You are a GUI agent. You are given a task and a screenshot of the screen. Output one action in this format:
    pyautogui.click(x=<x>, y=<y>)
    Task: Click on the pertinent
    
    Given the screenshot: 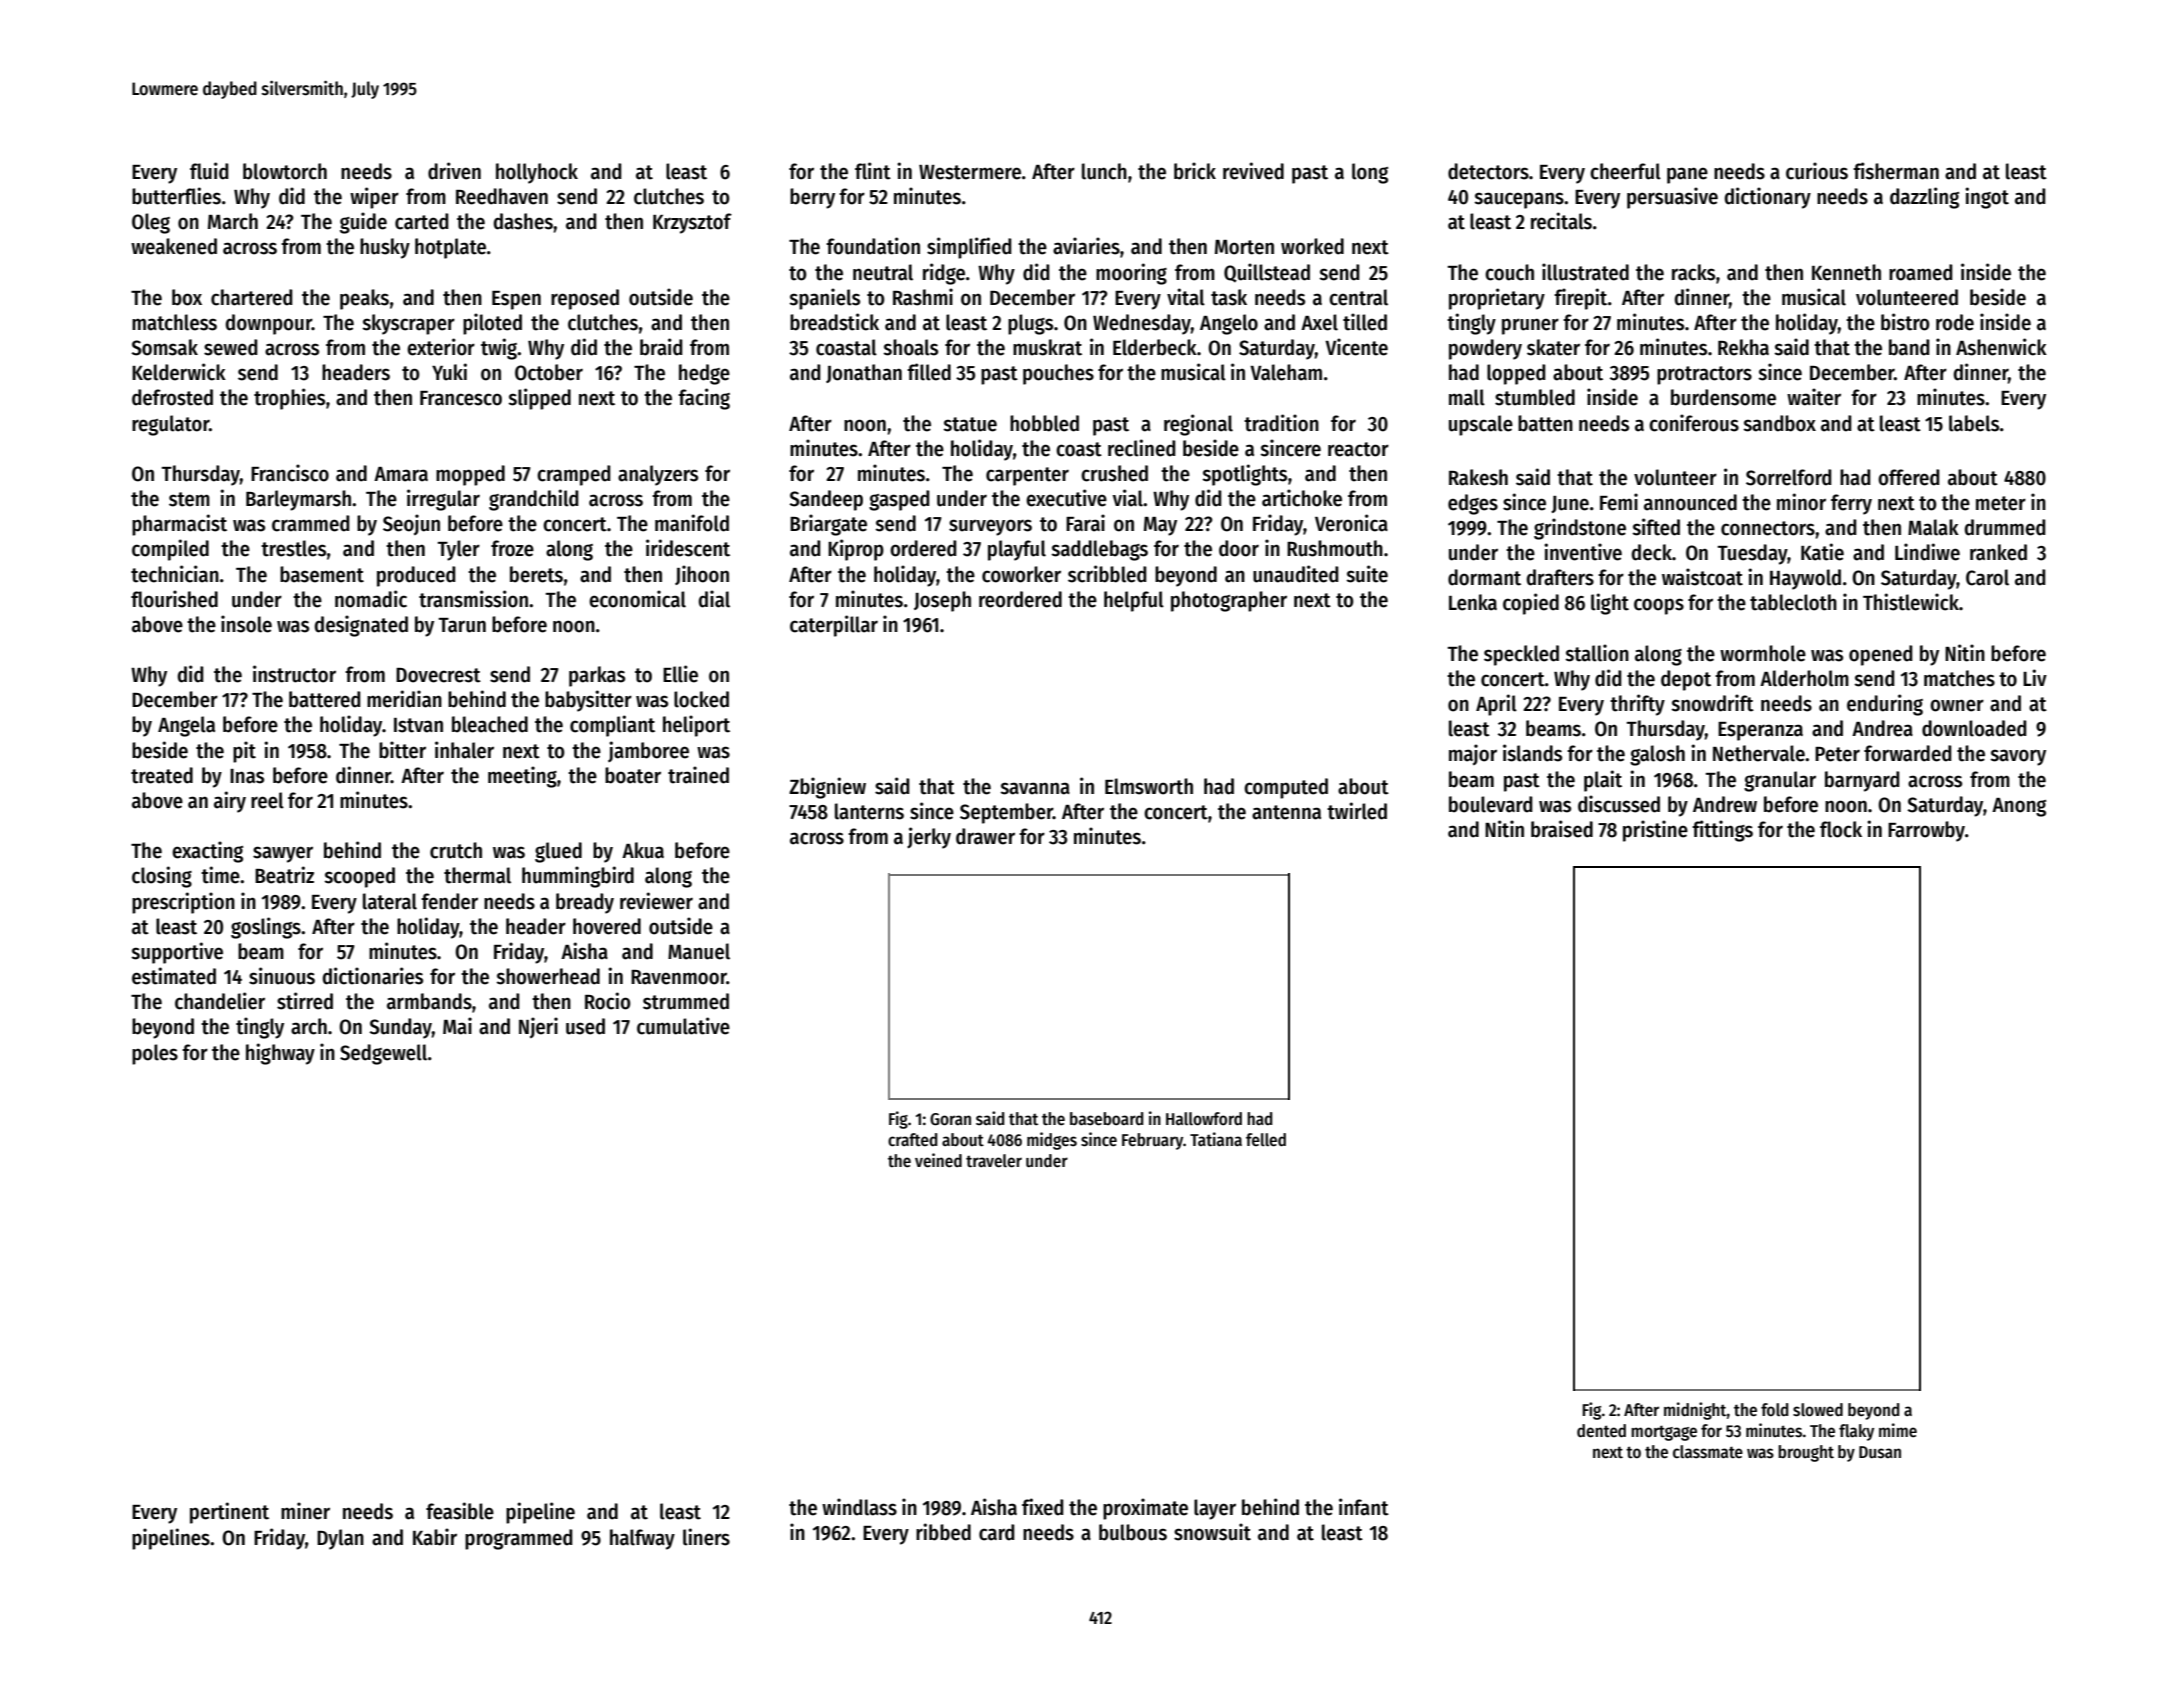 What is the action you would take?
    pyautogui.click(x=229, y=1513)
